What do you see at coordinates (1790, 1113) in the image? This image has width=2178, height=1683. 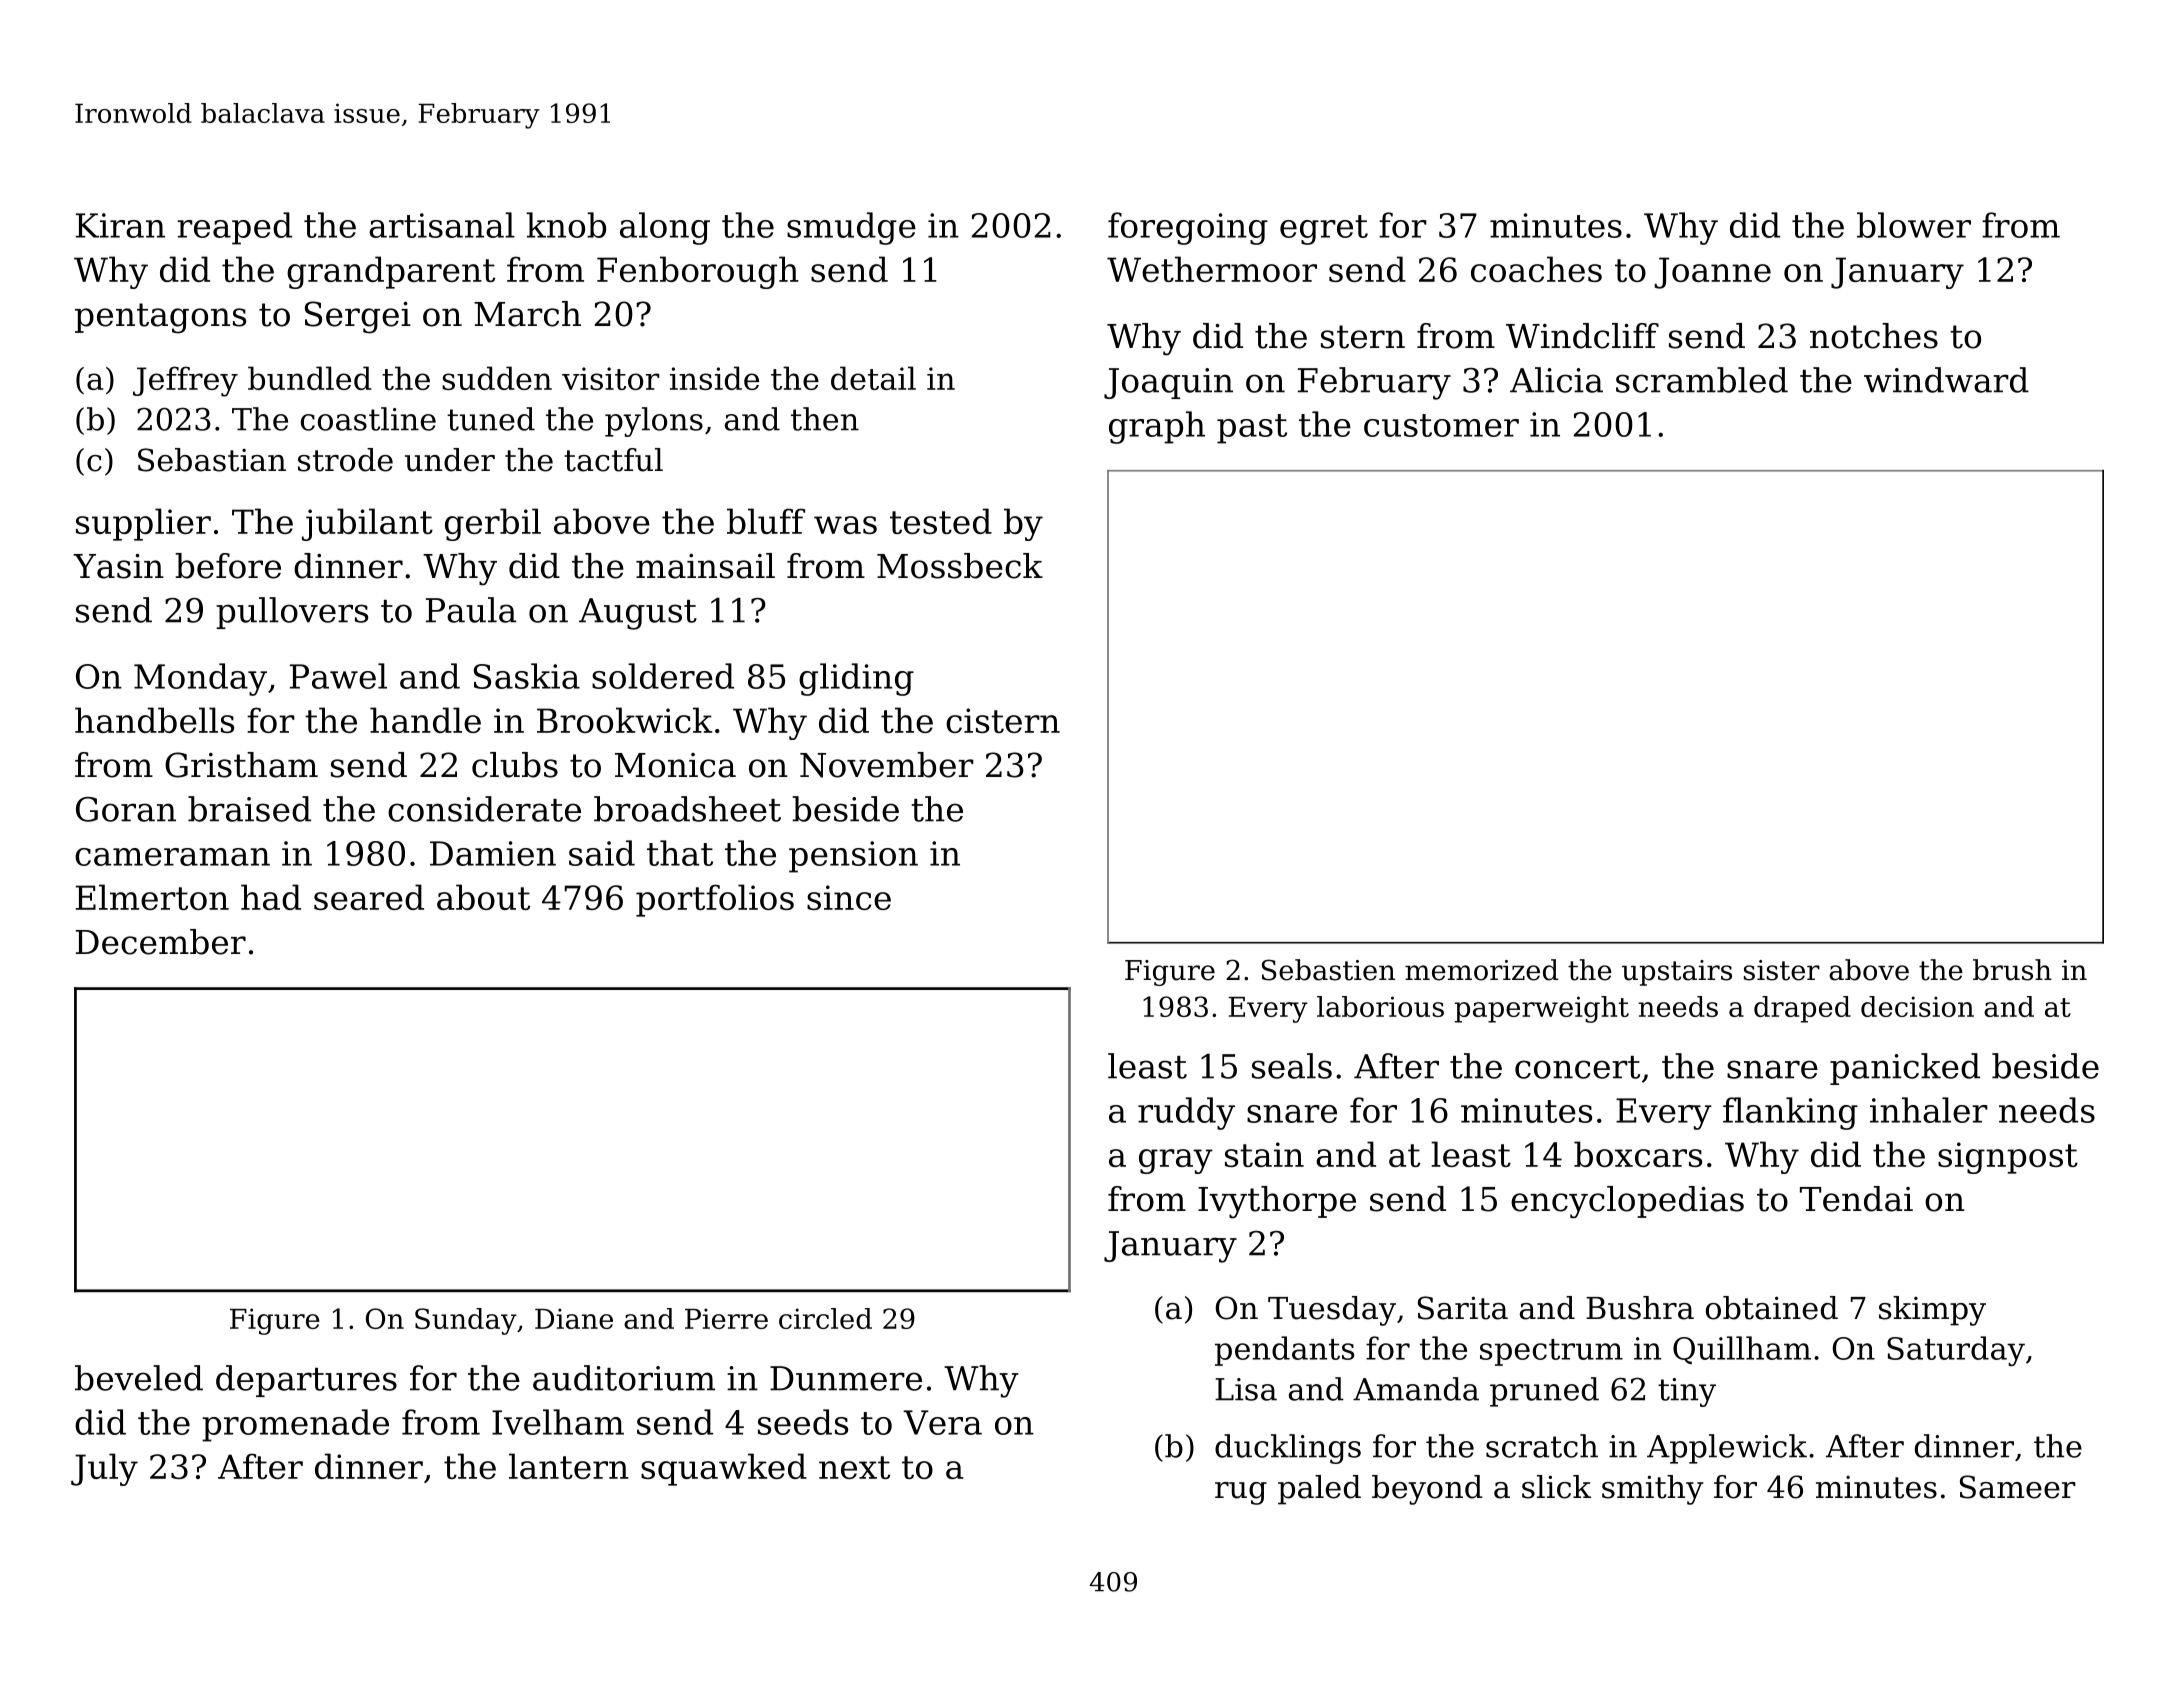 I see `flanking` at bounding box center [1790, 1113].
